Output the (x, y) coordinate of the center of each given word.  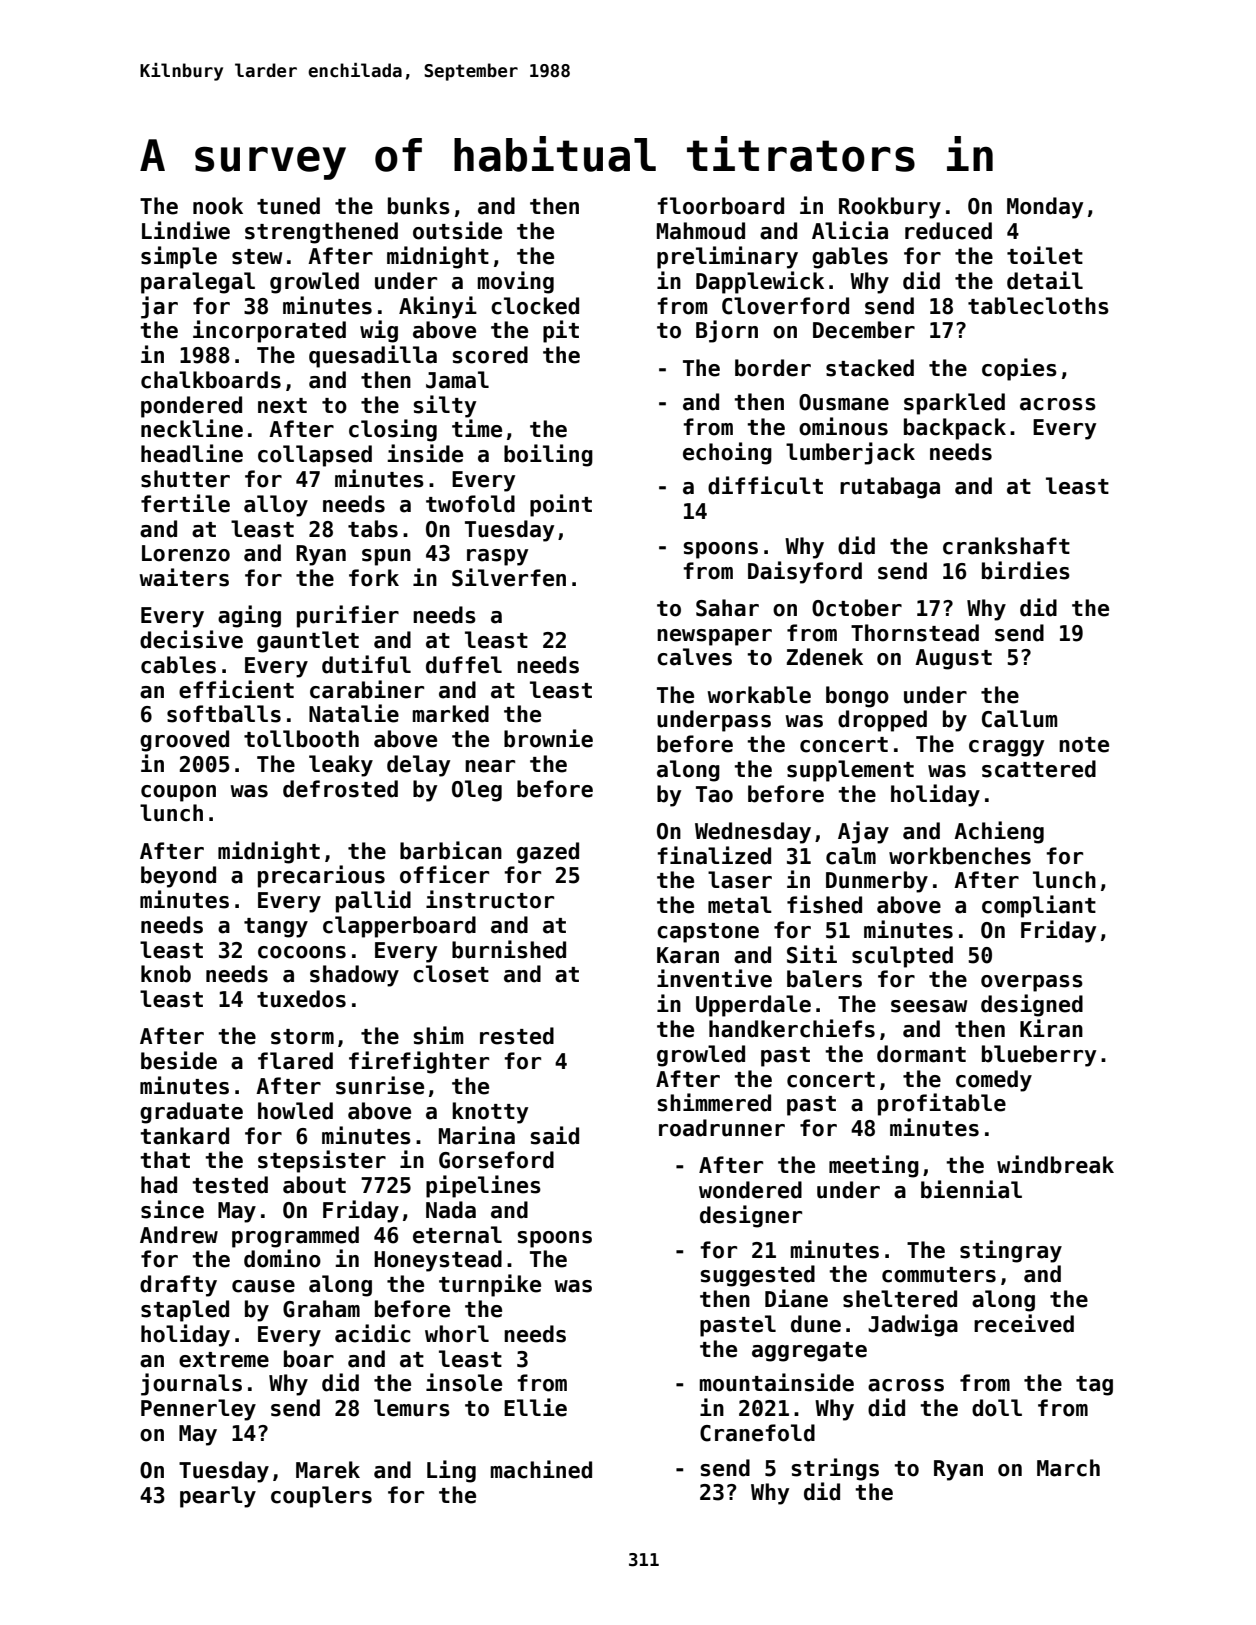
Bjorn (727, 331)
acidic (373, 1333)
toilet (1045, 255)
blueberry (1039, 1056)
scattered (1039, 769)
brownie (548, 738)
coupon (178, 793)
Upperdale (753, 1006)
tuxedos (301, 999)
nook (218, 206)
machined (541, 1469)
